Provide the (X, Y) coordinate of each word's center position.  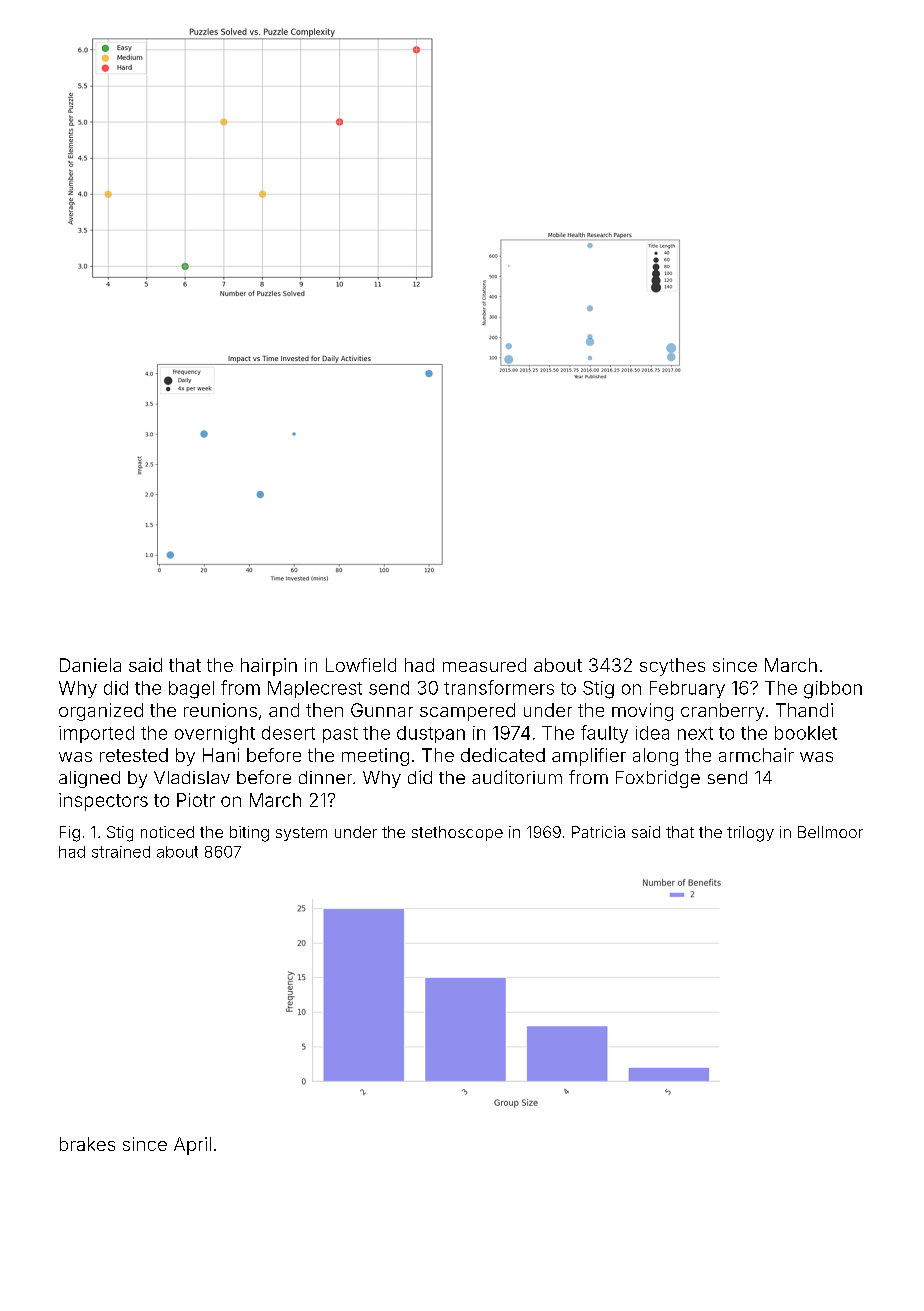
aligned (89, 779)
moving (642, 712)
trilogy (750, 834)
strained (121, 852)
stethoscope (457, 833)
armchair (756, 755)
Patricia (598, 832)
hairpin (269, 667)
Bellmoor (830, 832)
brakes (87, 1144)
